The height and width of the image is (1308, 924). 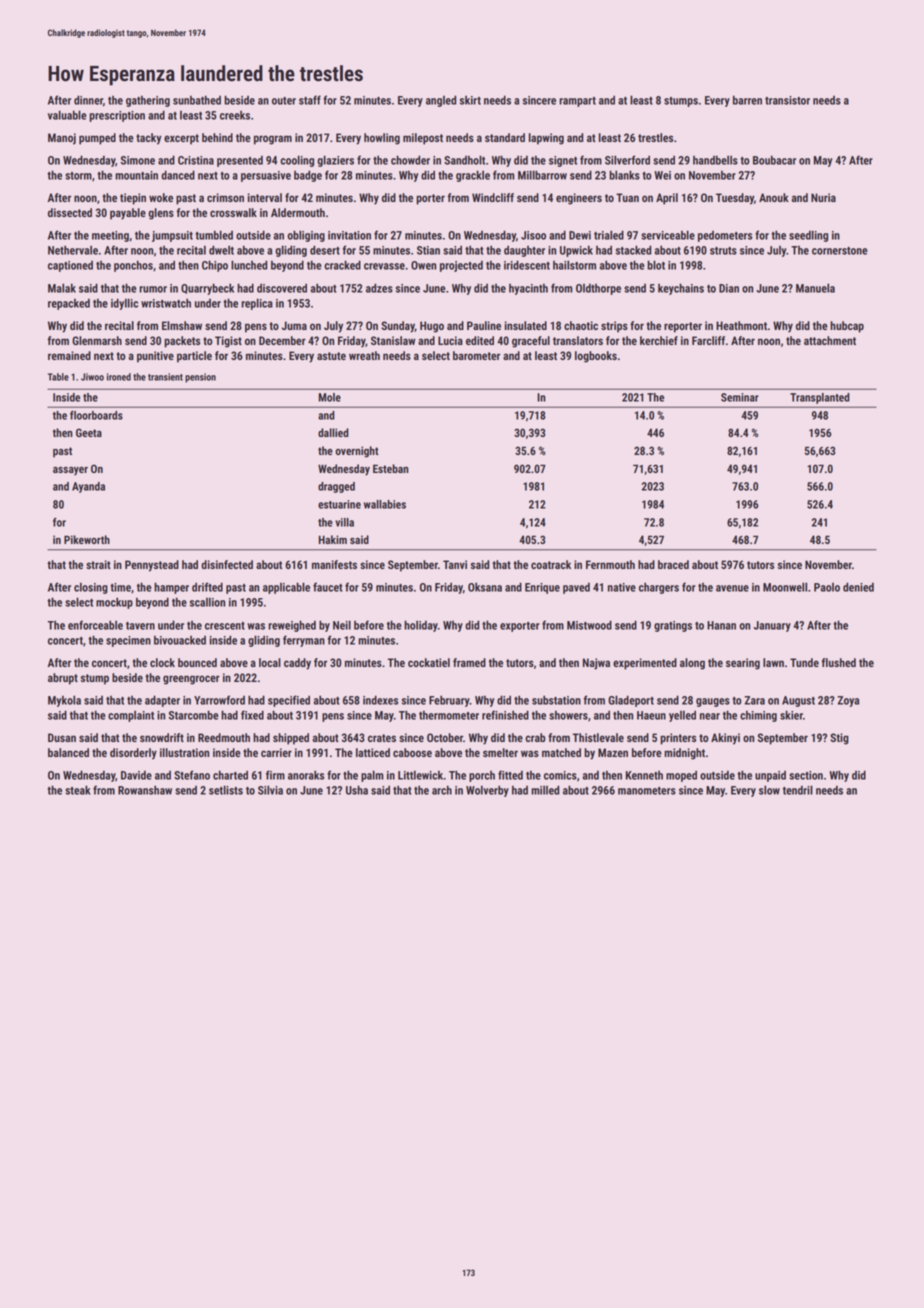 I want to click on Chipo, so click(x=215, y=266).
